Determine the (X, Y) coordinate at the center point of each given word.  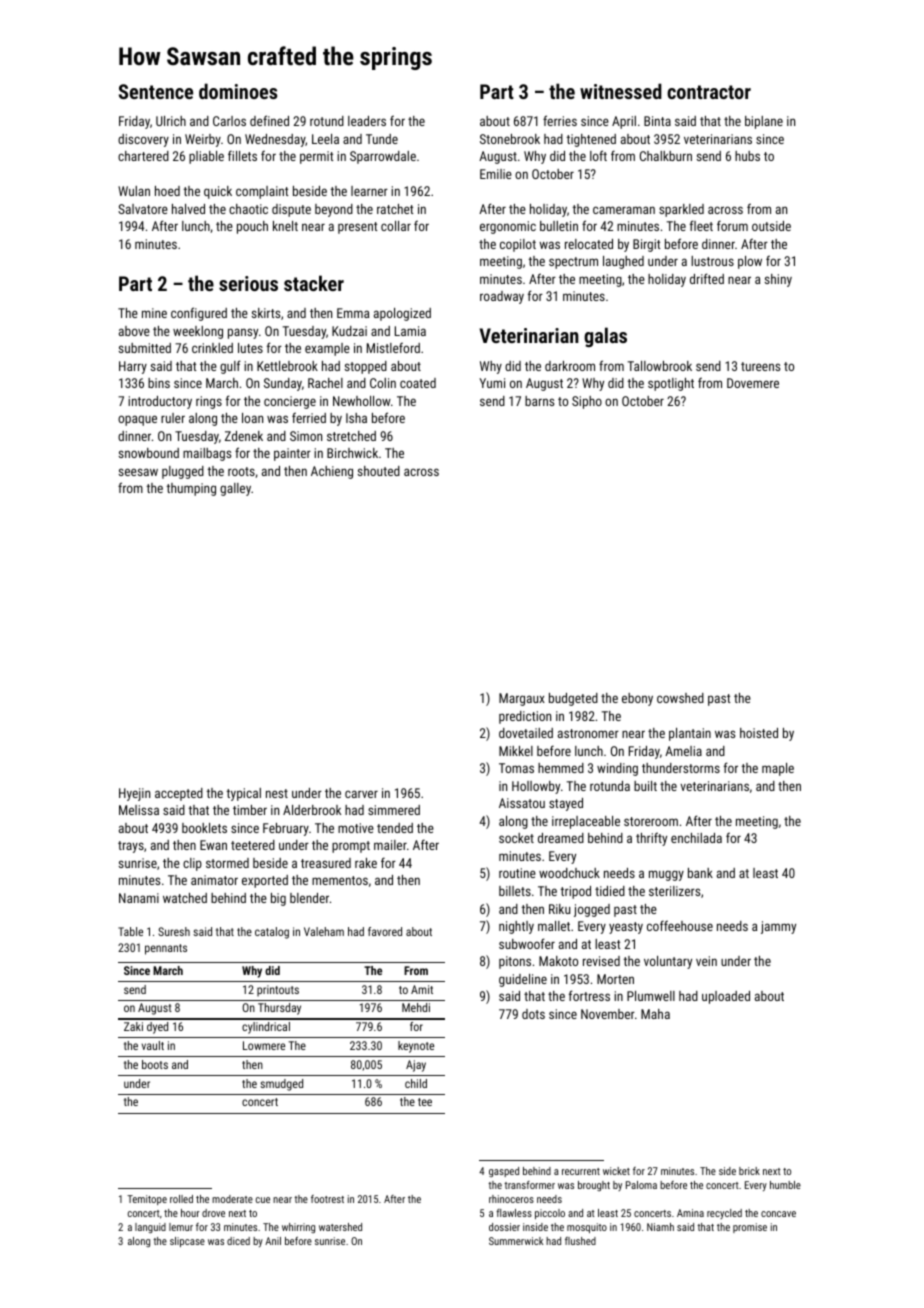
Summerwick (516, 1241)
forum (732, 225)
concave (778, 1214)
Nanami (139, 898)
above (134, 331)
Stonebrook (510, 139)
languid (150, 1228)
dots (533, 1014)
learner (369, 191)
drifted (707, 278)
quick (218, 192)
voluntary (668, 962)
